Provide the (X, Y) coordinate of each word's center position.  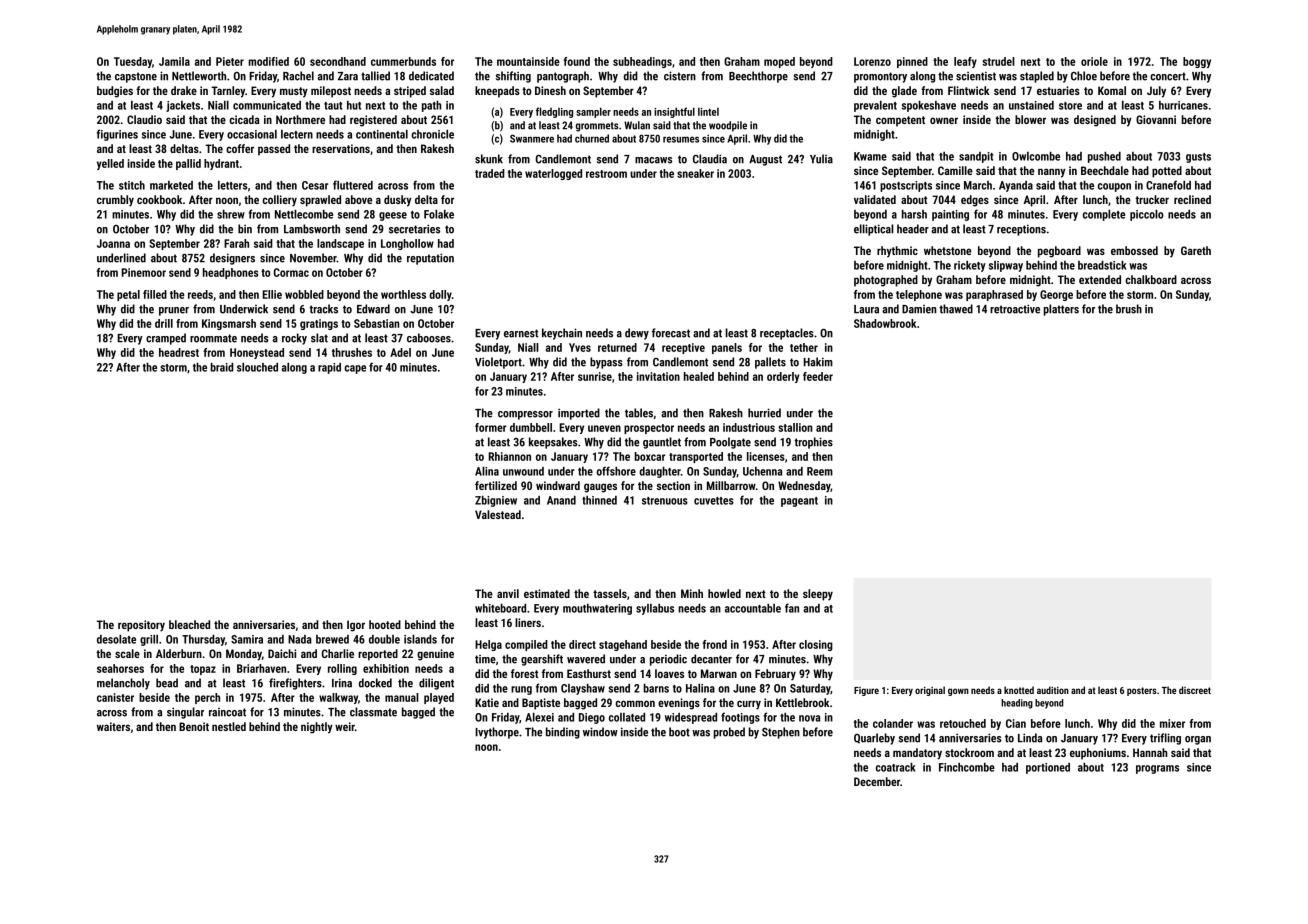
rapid (329, 368)
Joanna (113, 243)
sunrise (595, 376)
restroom (606, 174)
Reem (820, 471)
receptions (1021, 230)
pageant (799, 502)
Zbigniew (496, 501)
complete (1104, 215)
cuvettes (714, 501)
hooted (385, 624)
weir (345, 726)
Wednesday (804, 487)
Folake (439, 214)
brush (1129, 309)
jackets (183, 106)
